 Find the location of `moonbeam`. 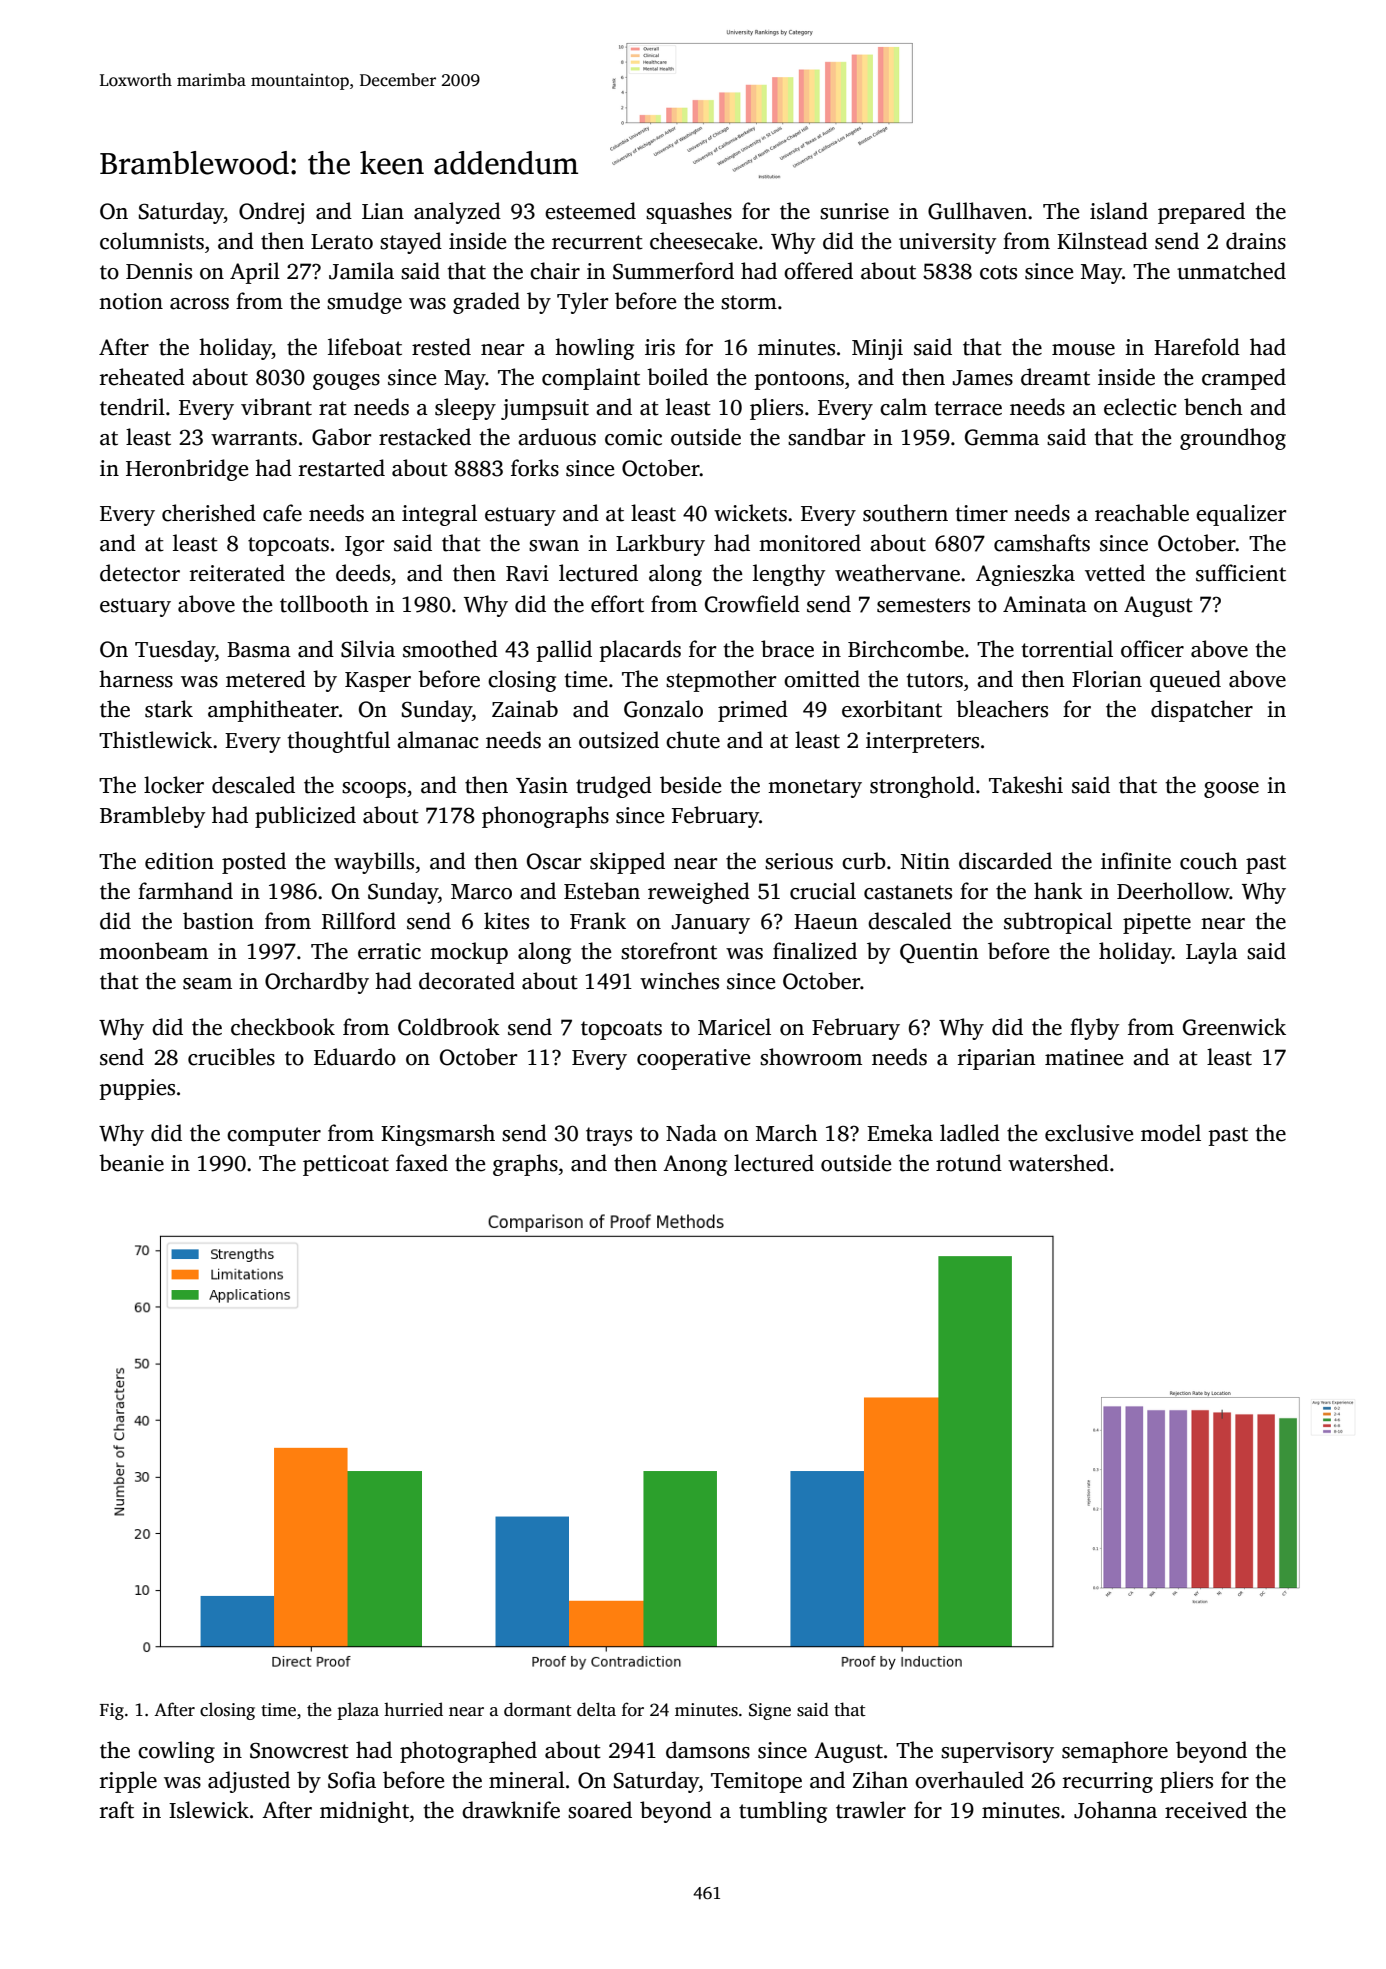

moonbeam is located at coordinates (153, 951).
